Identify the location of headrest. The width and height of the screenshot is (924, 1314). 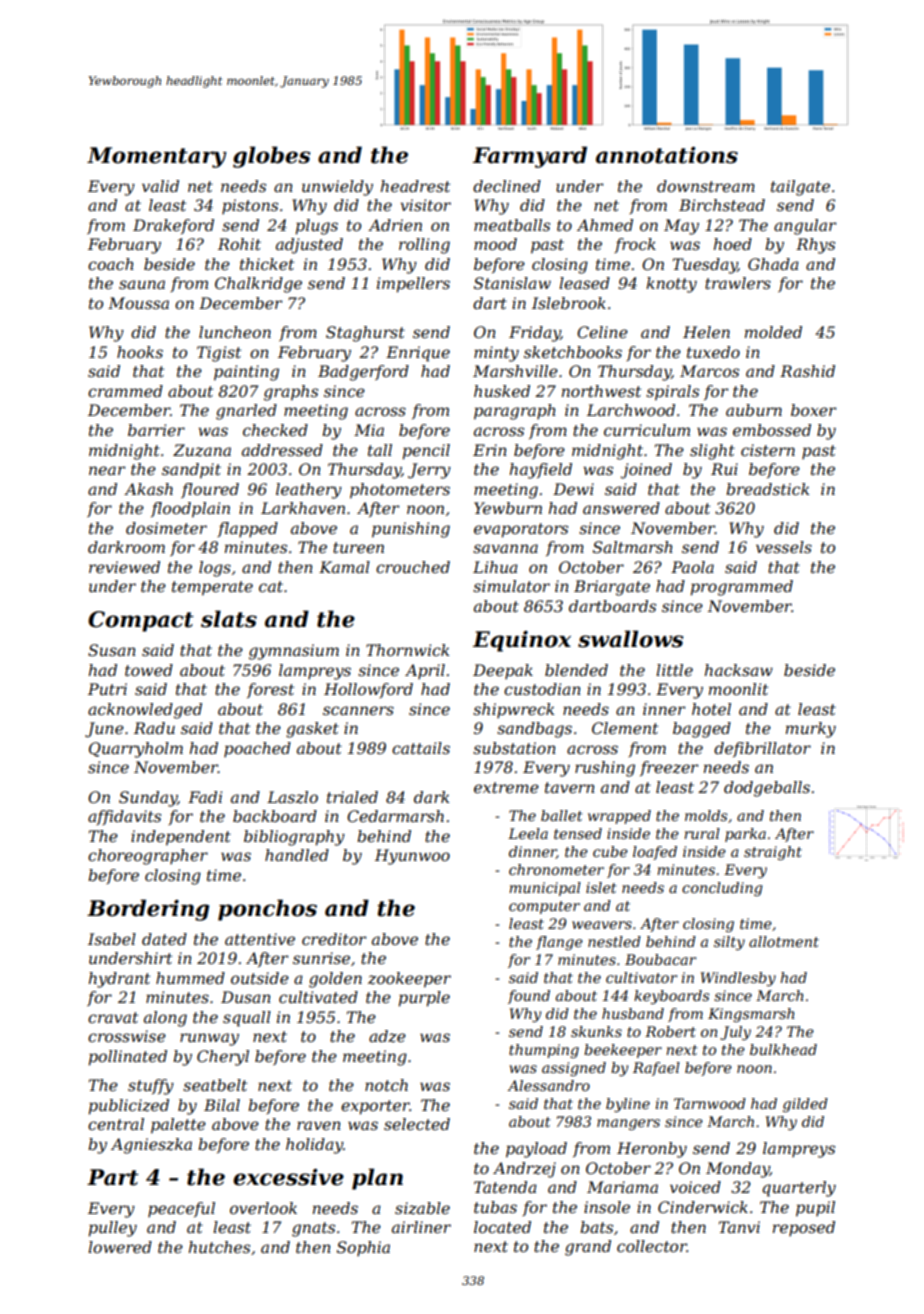
(415, 186).
